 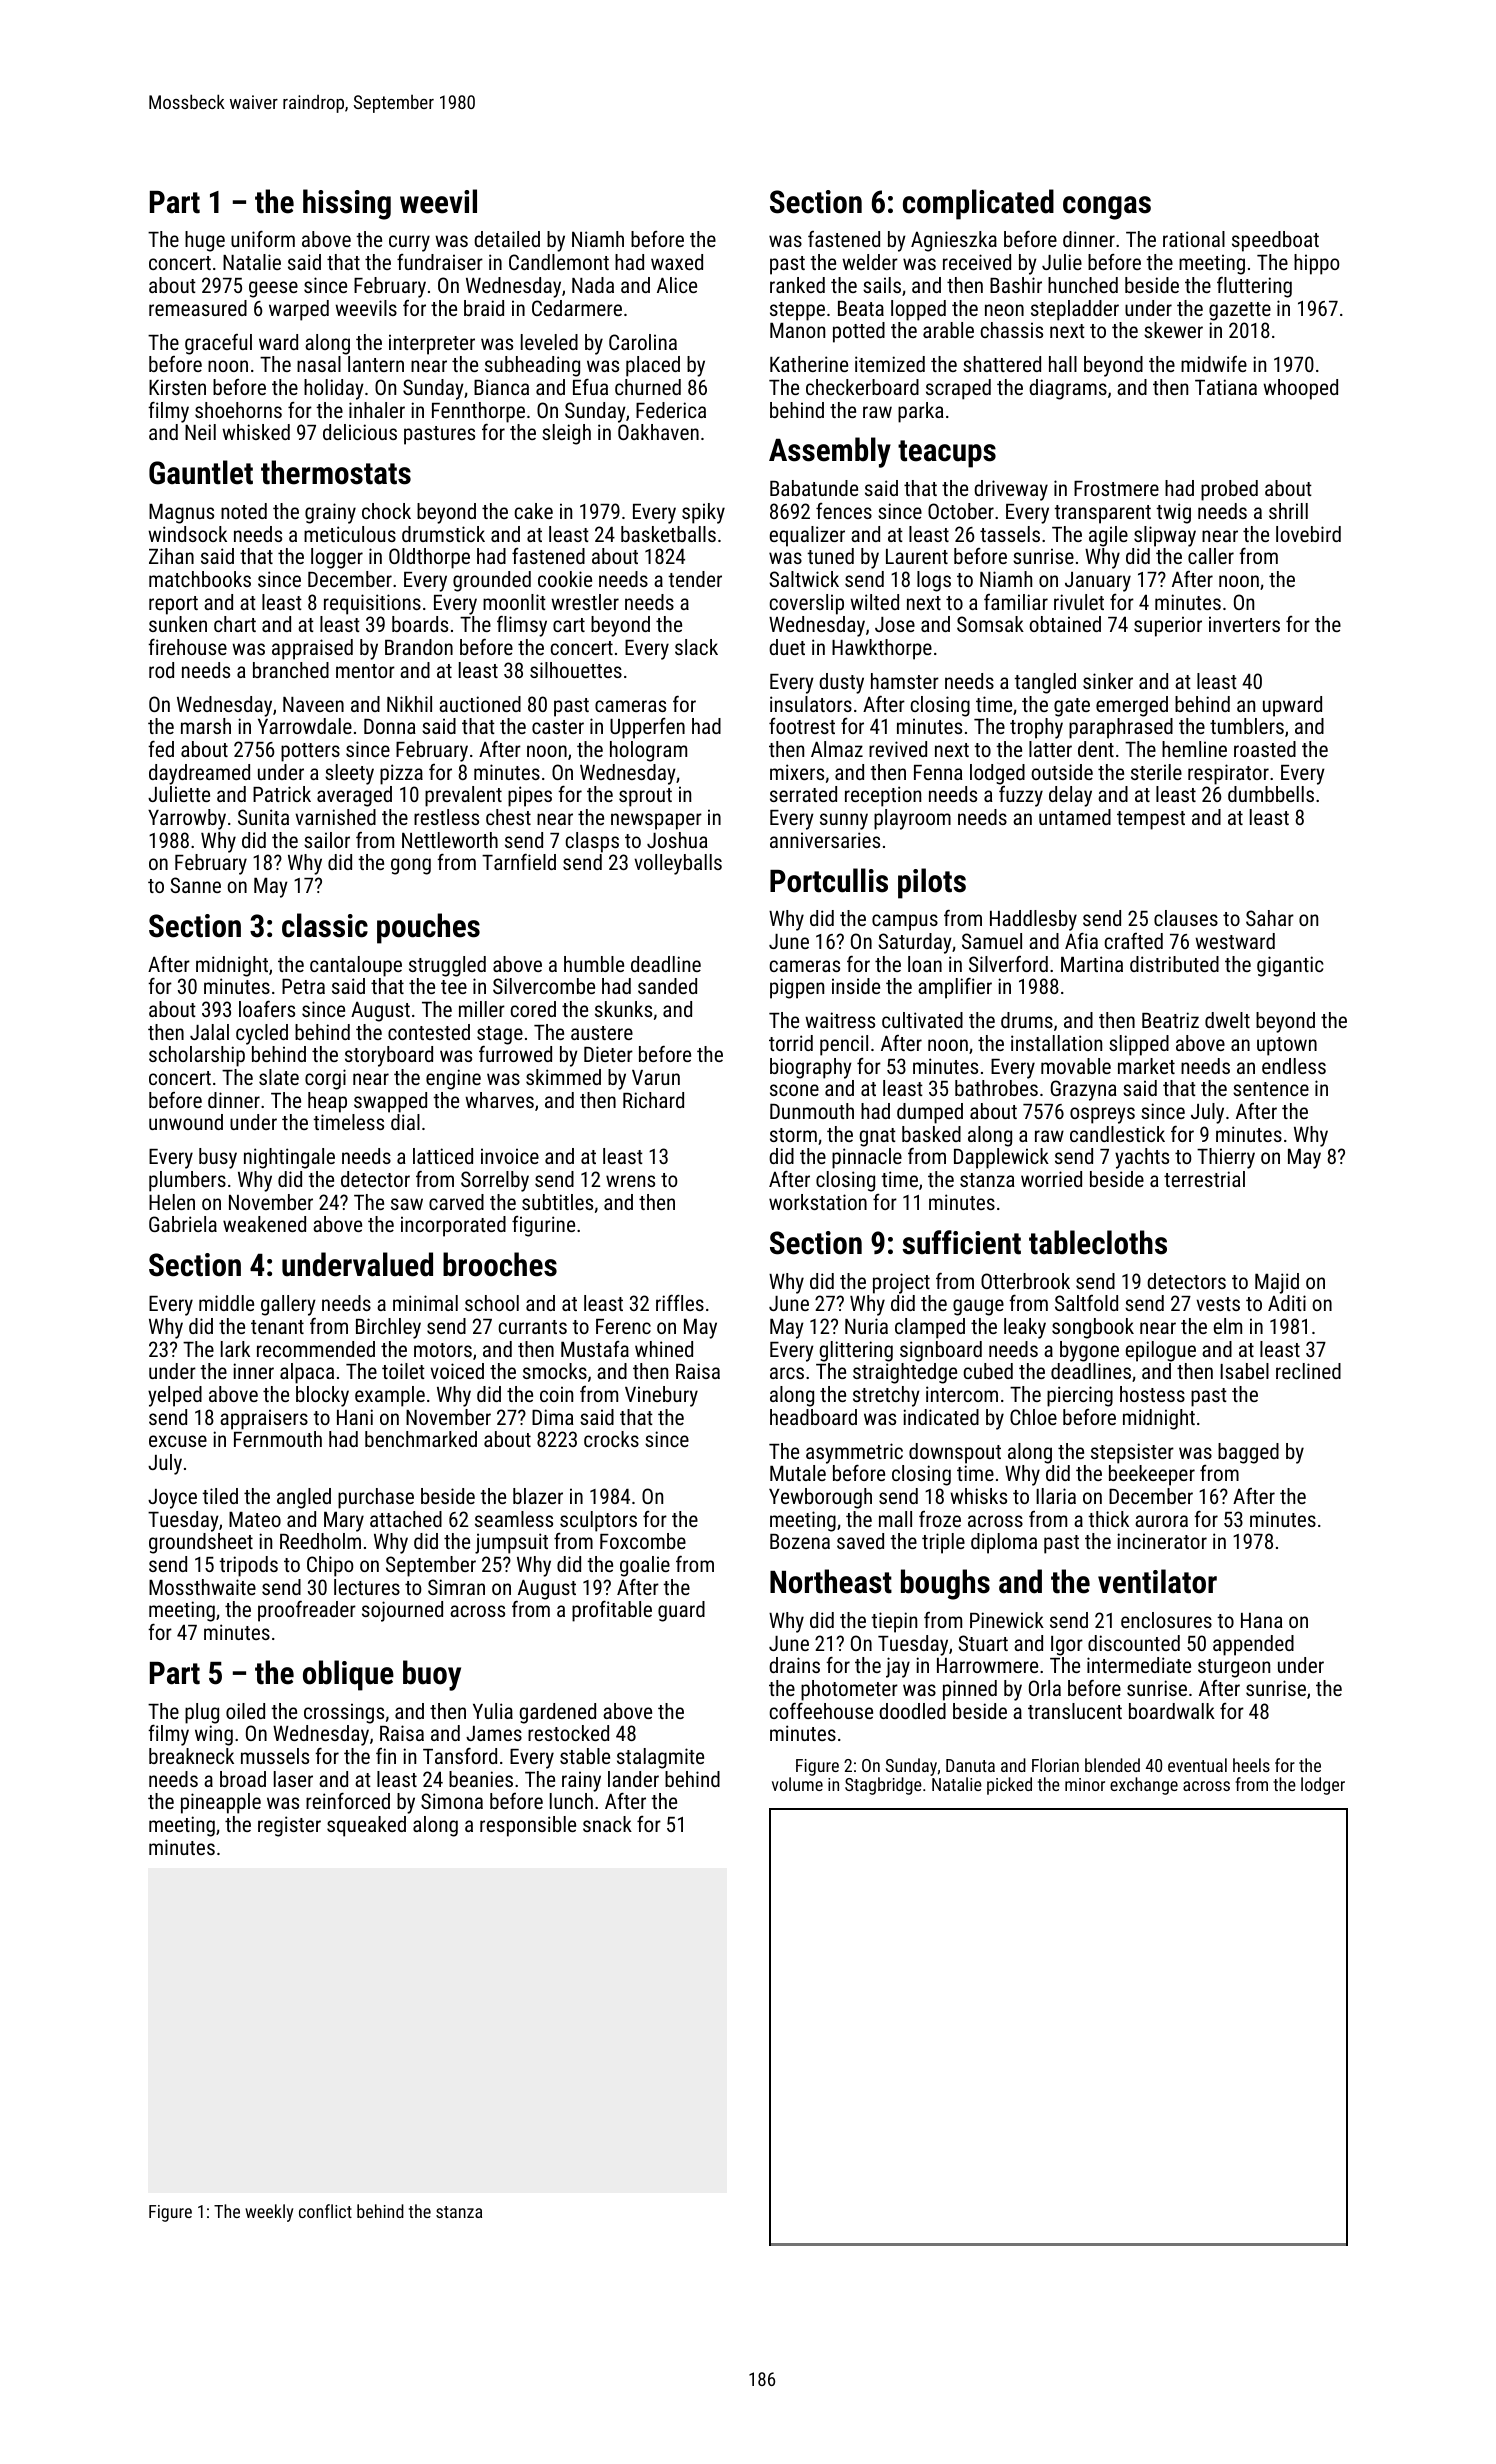 What do you see at coordinates (195, 885) in the screenshot?
I see `Sanne` at bounding box center [195, 885].
